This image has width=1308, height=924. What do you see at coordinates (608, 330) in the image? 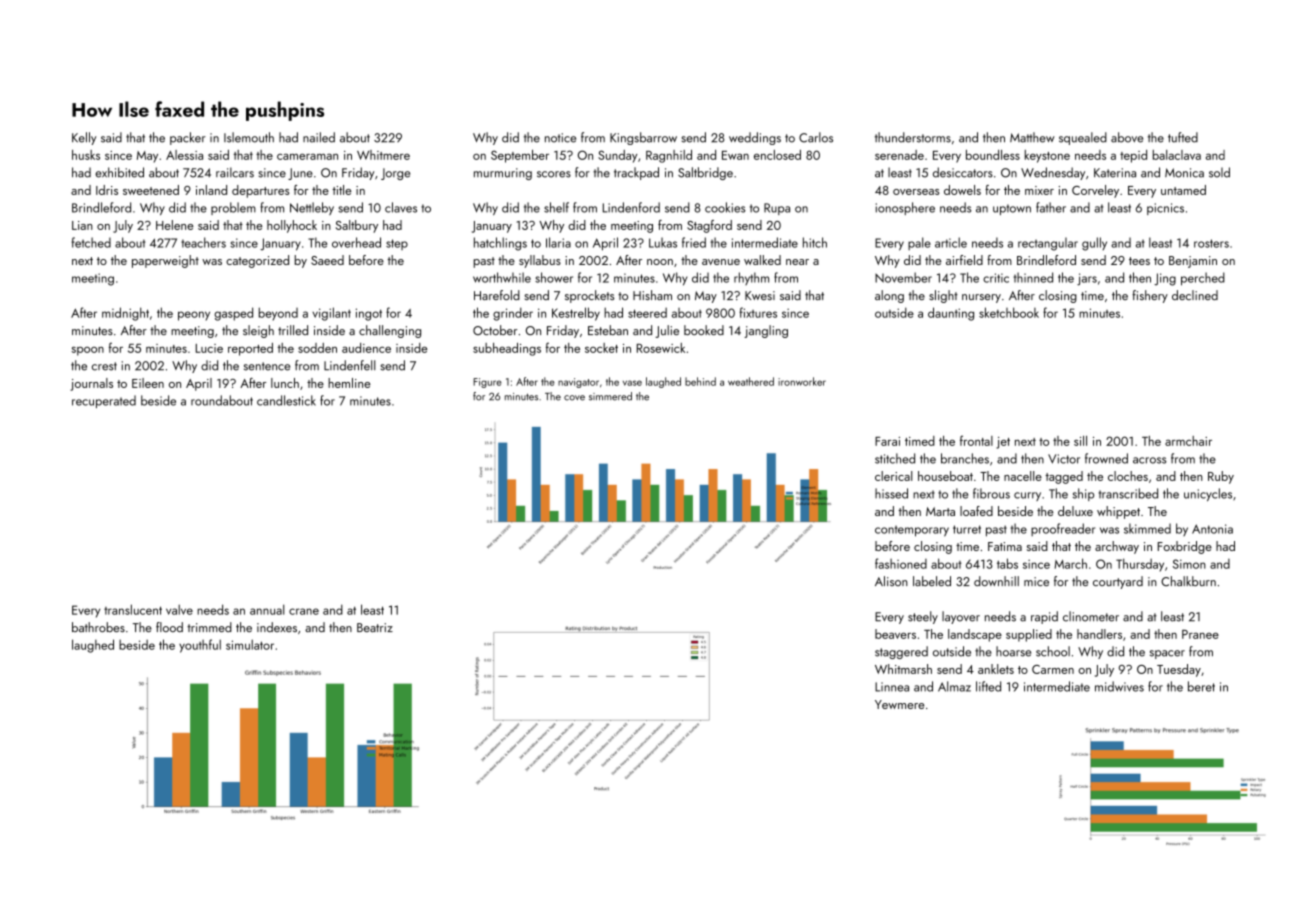
I see `Esteban` at bounding box center [608, 330].
